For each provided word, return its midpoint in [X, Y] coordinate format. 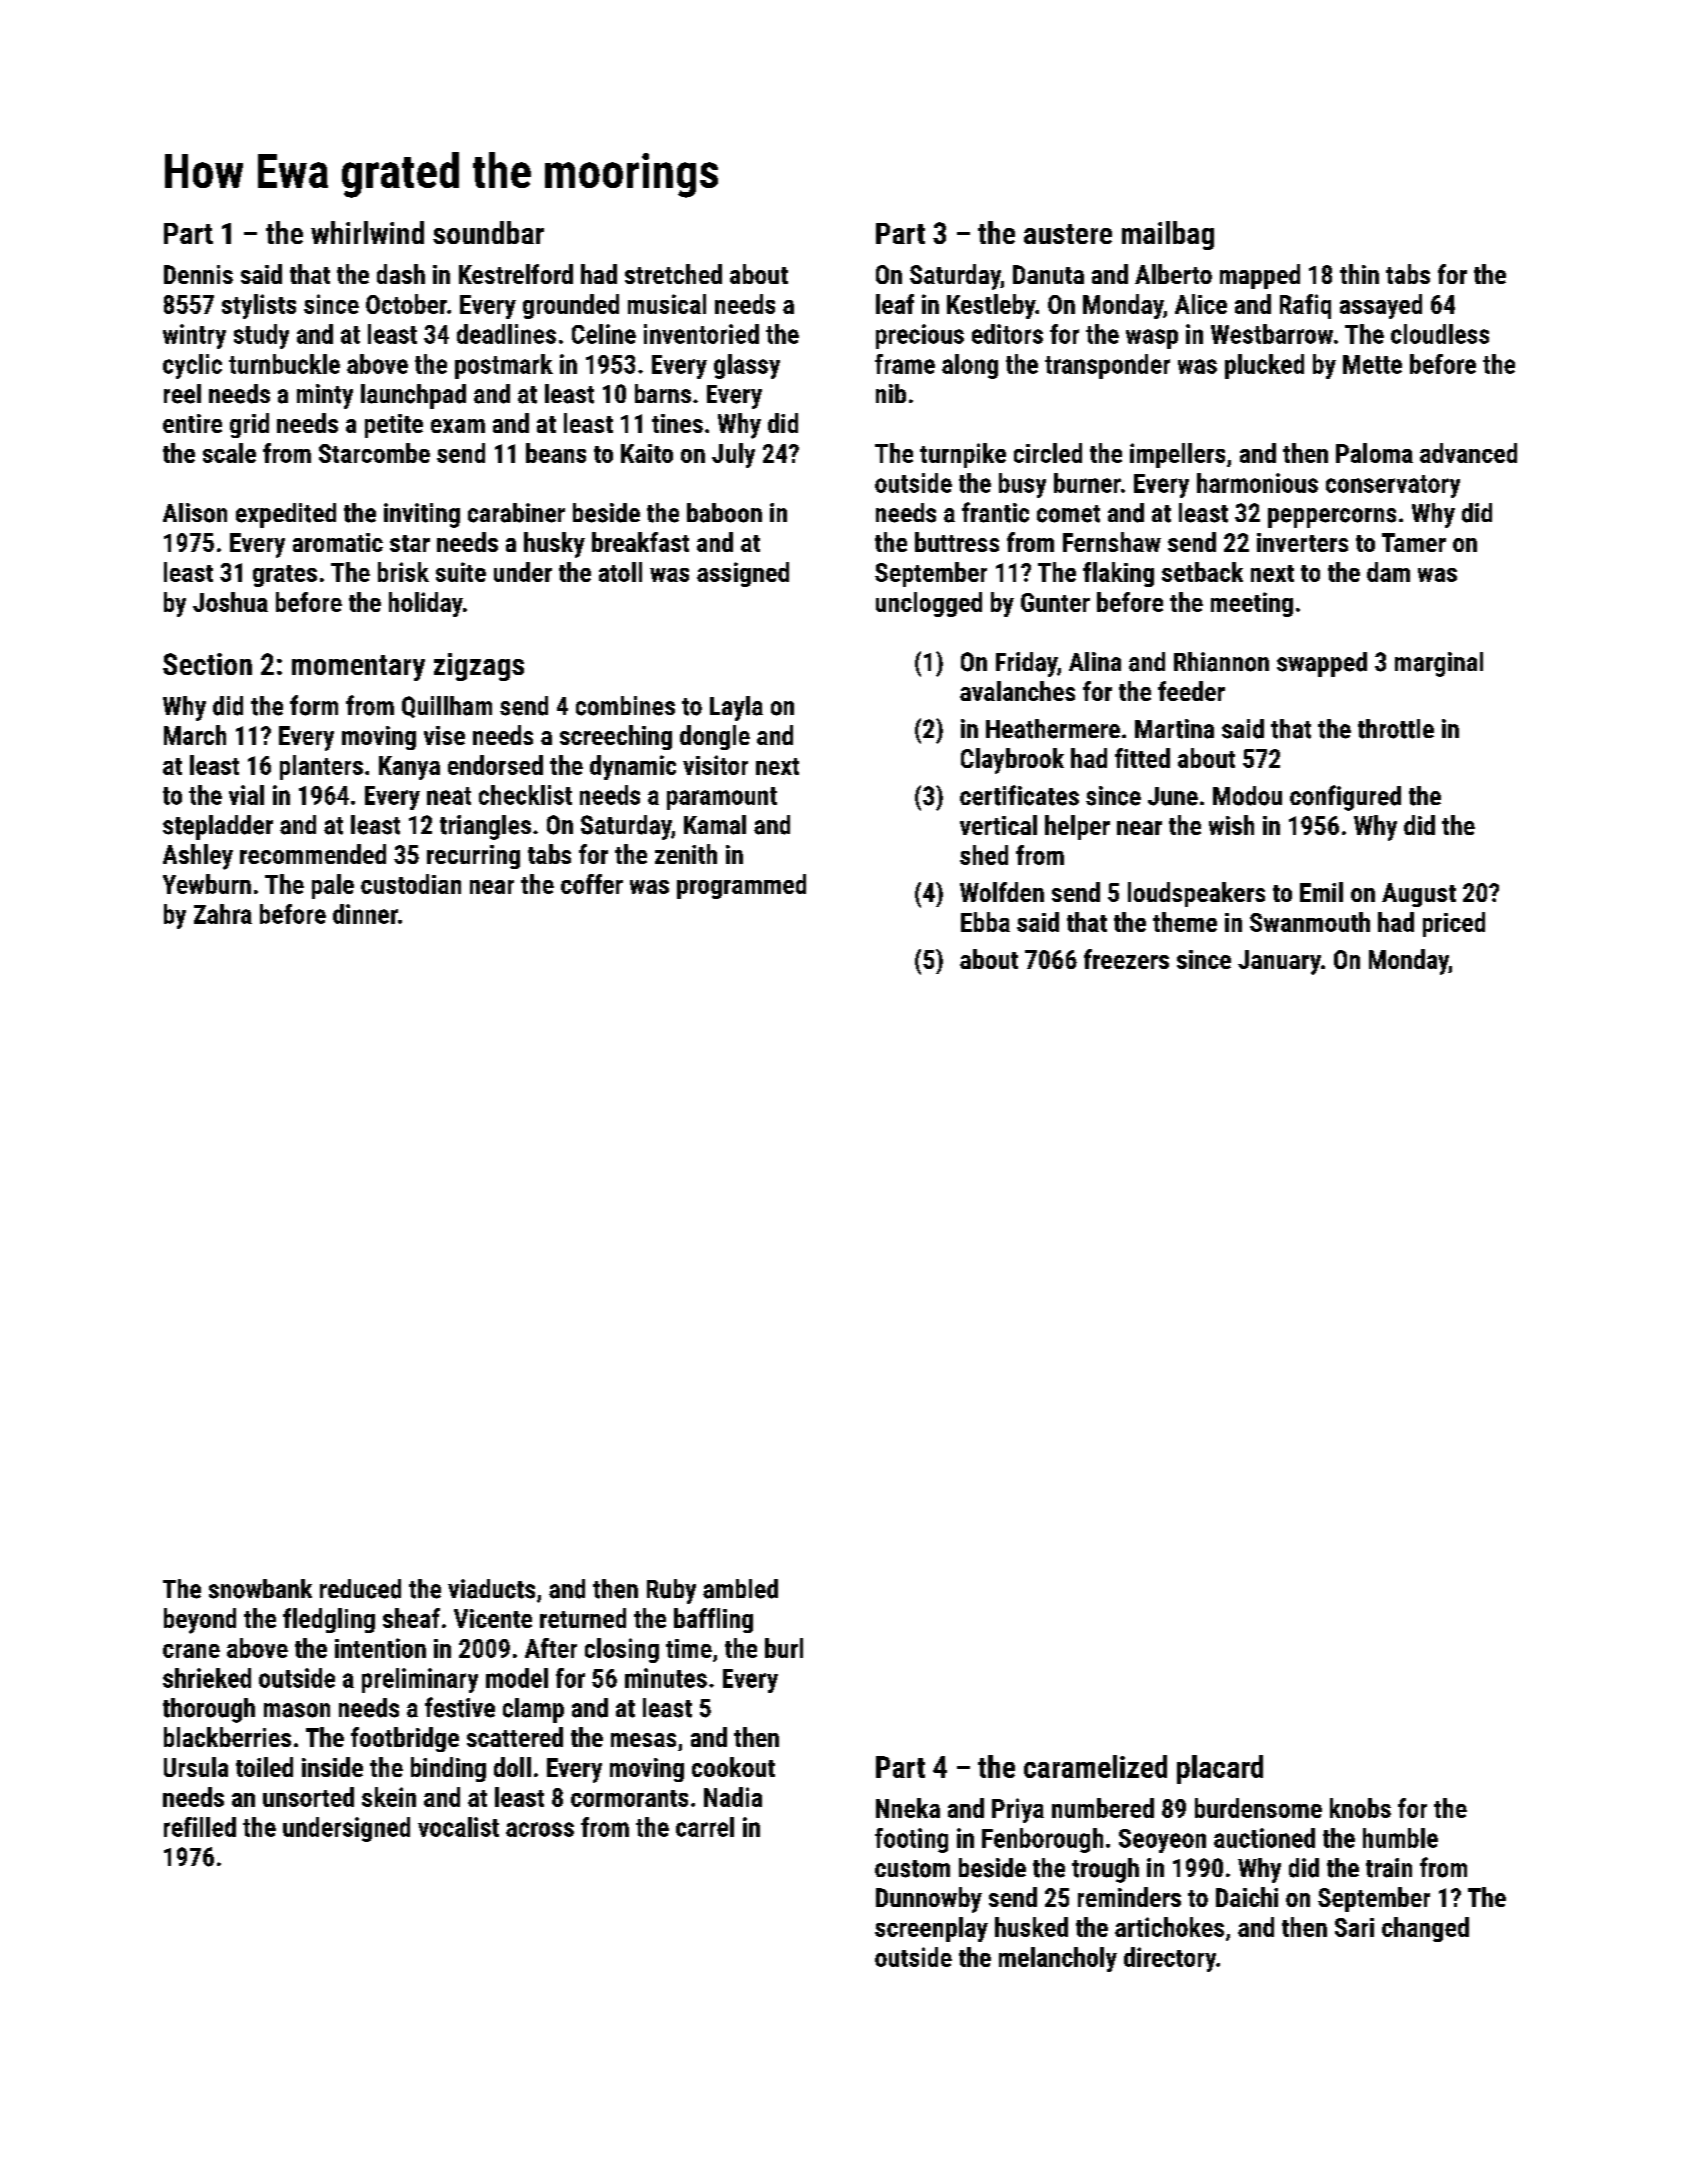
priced [1454, 924]
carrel [705, 1827]
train [1389, 1868]
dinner [365, 914]
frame [905, 364]
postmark [504, 366]
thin [1359, 274]
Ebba [985, 922]
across [540, 1829]
